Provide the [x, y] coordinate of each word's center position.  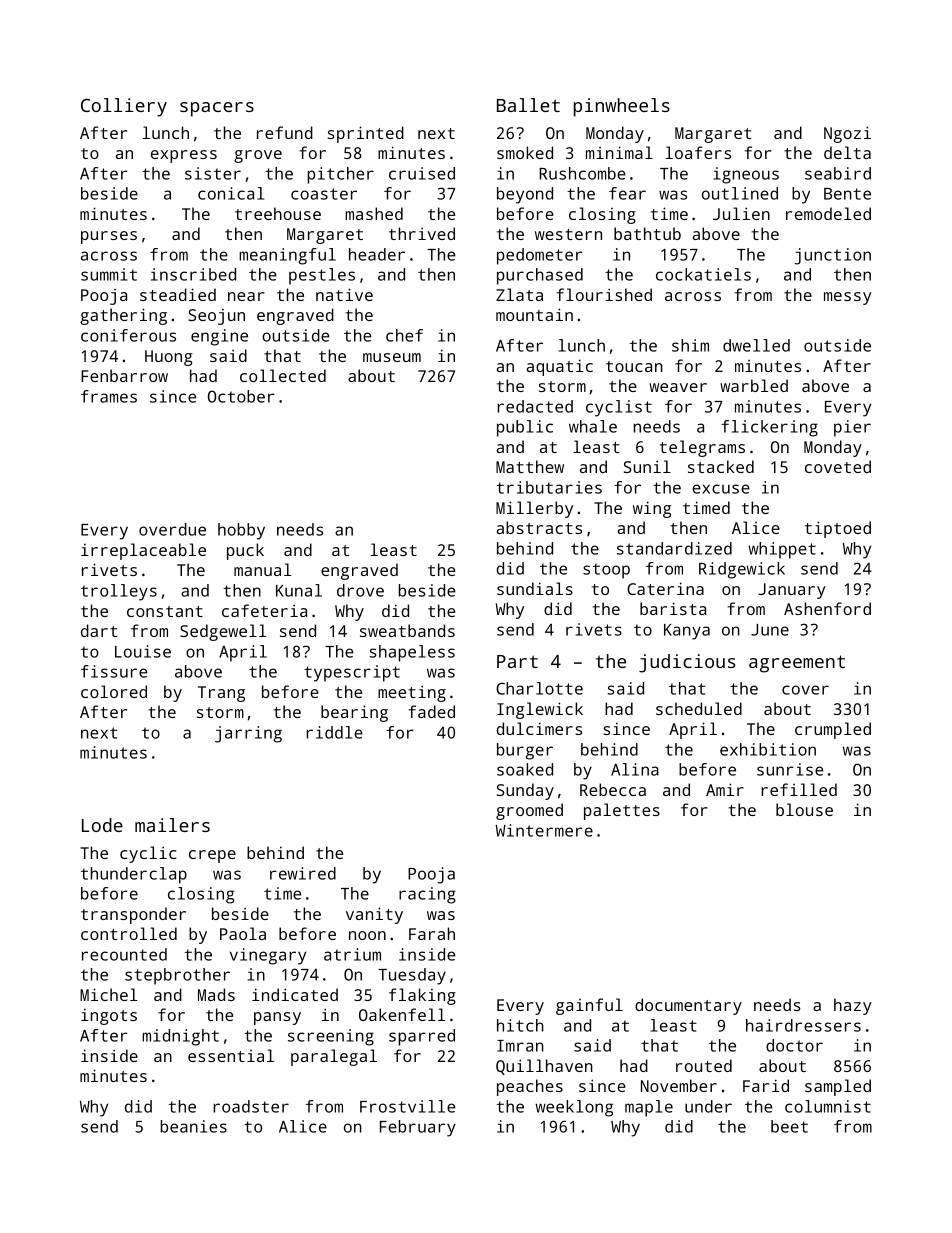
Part [517, 661]
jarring [248, 734]
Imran [520, 1046]
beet [789, 1126]
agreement [797, 664]
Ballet [528, 105]
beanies [194, 1126]
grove [258, 156]
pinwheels [622, 107]
